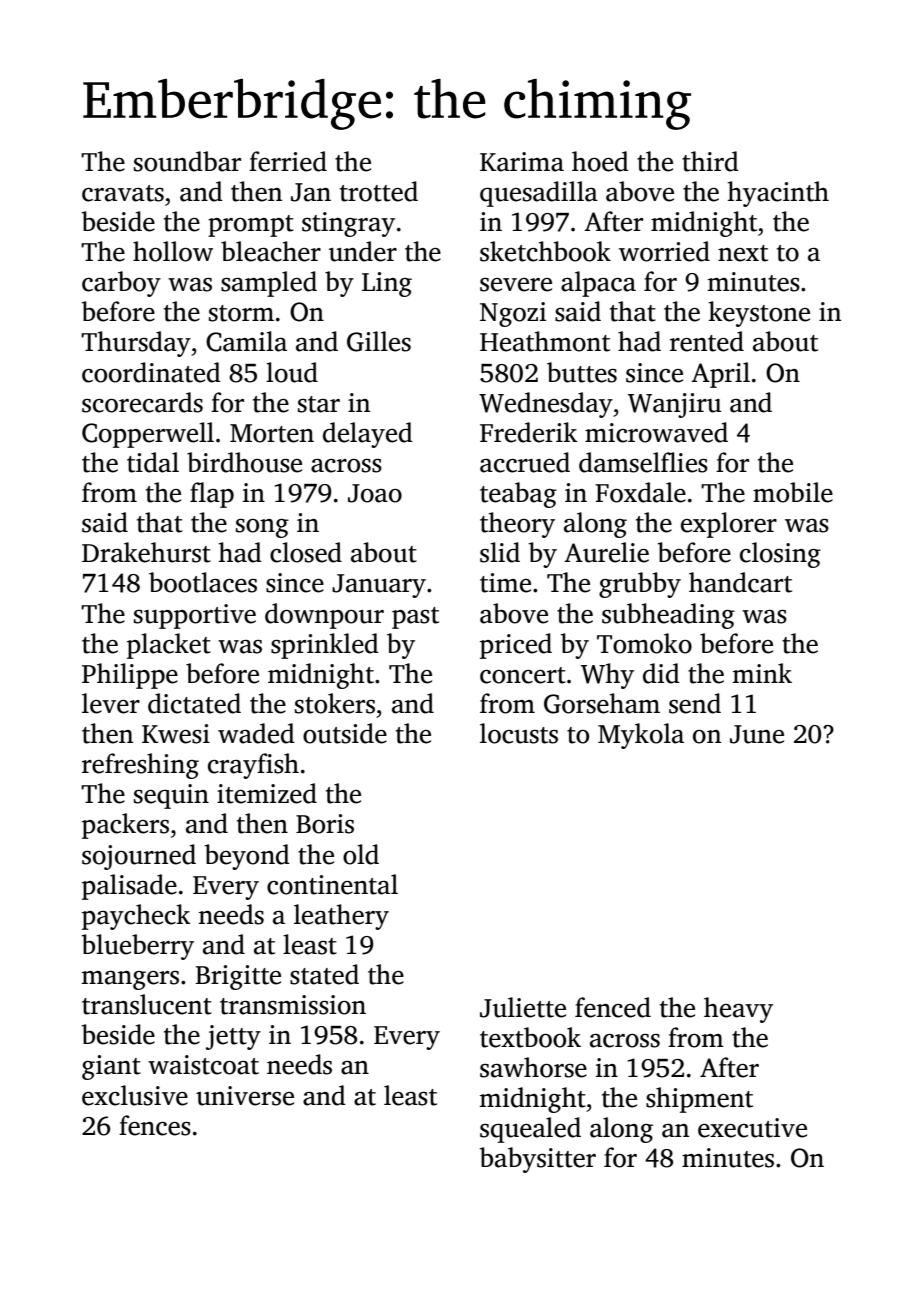  Describe the element at coordinates (738, 1010) in the screenshot. I see `heavy` at that location.
